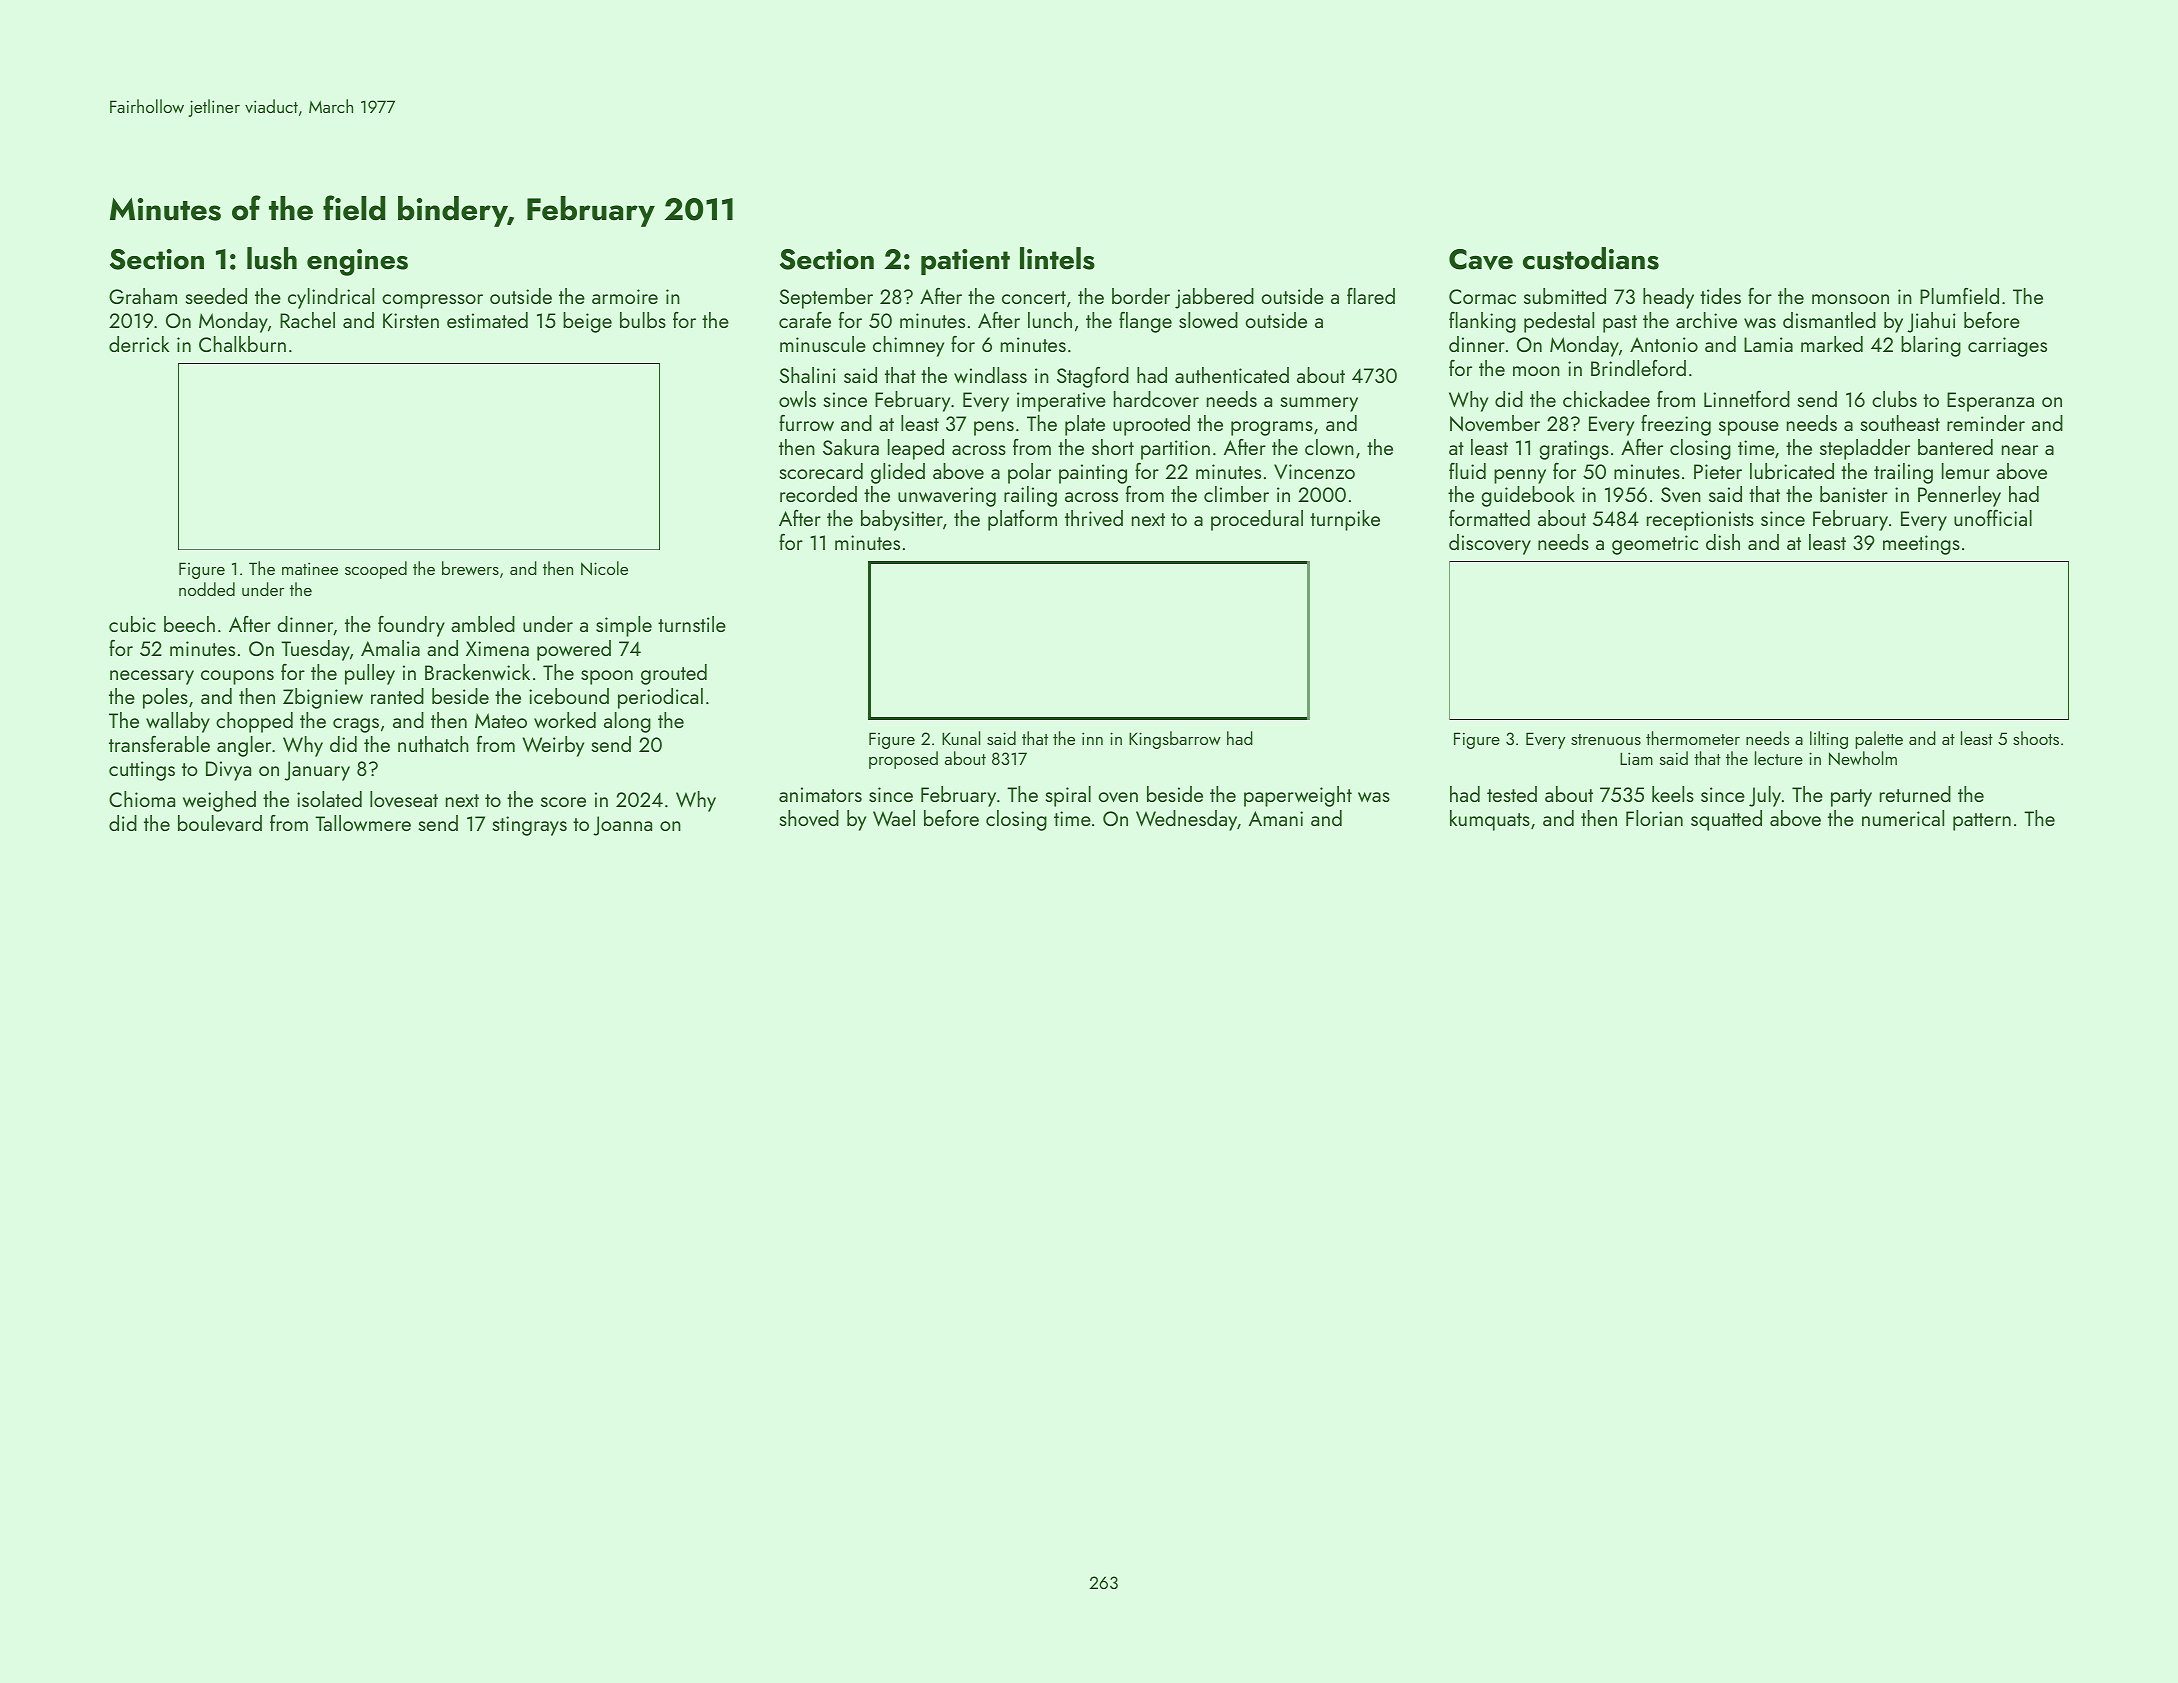 Image resolution: width=2178 pixels, height=1683 pixels. Describe the element at coordinates (207, 589) in the document. I see `nodded` at that location.
